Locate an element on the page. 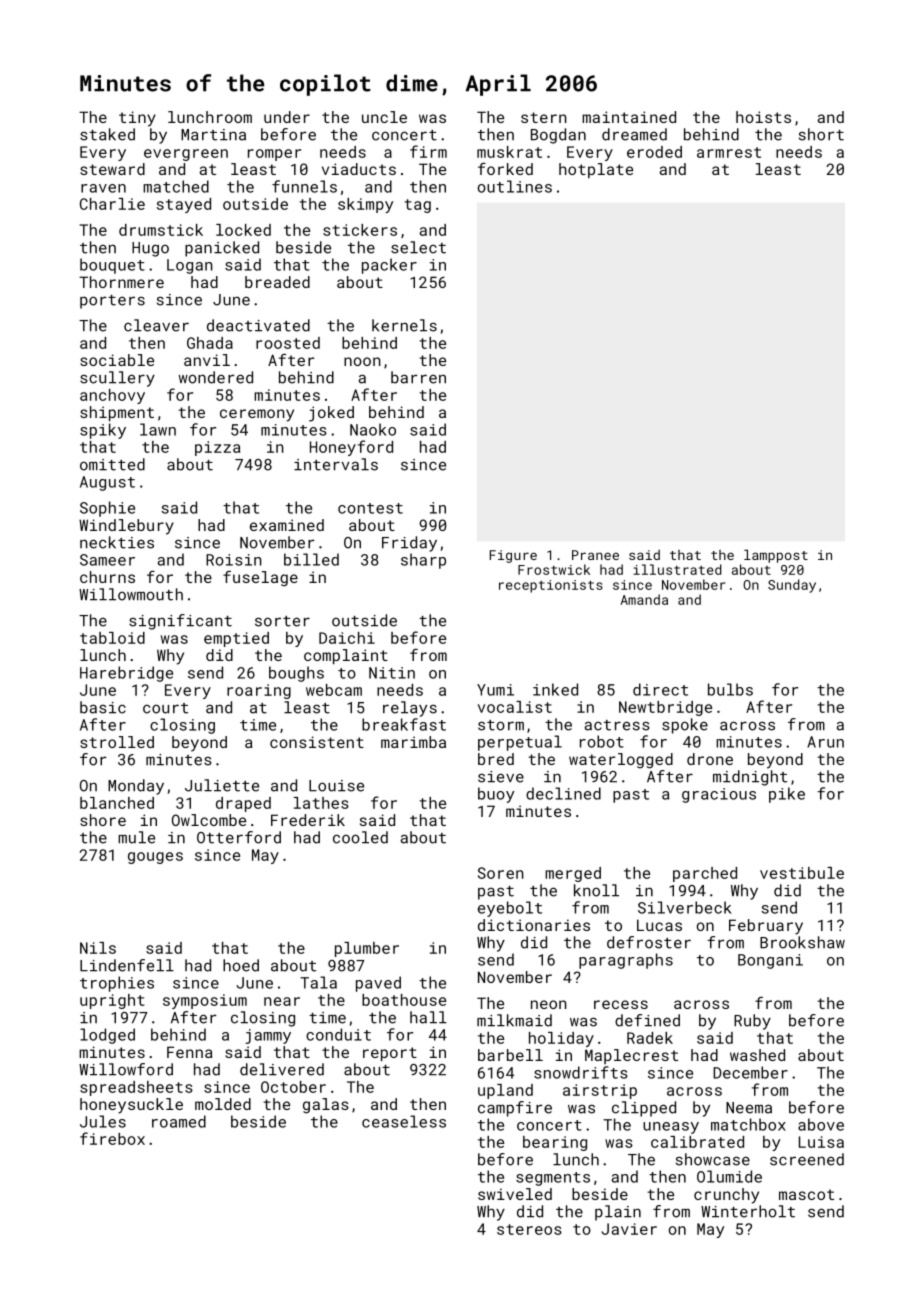 The image size is (924, 1308). kernels is located at coordinates (404, 325).
